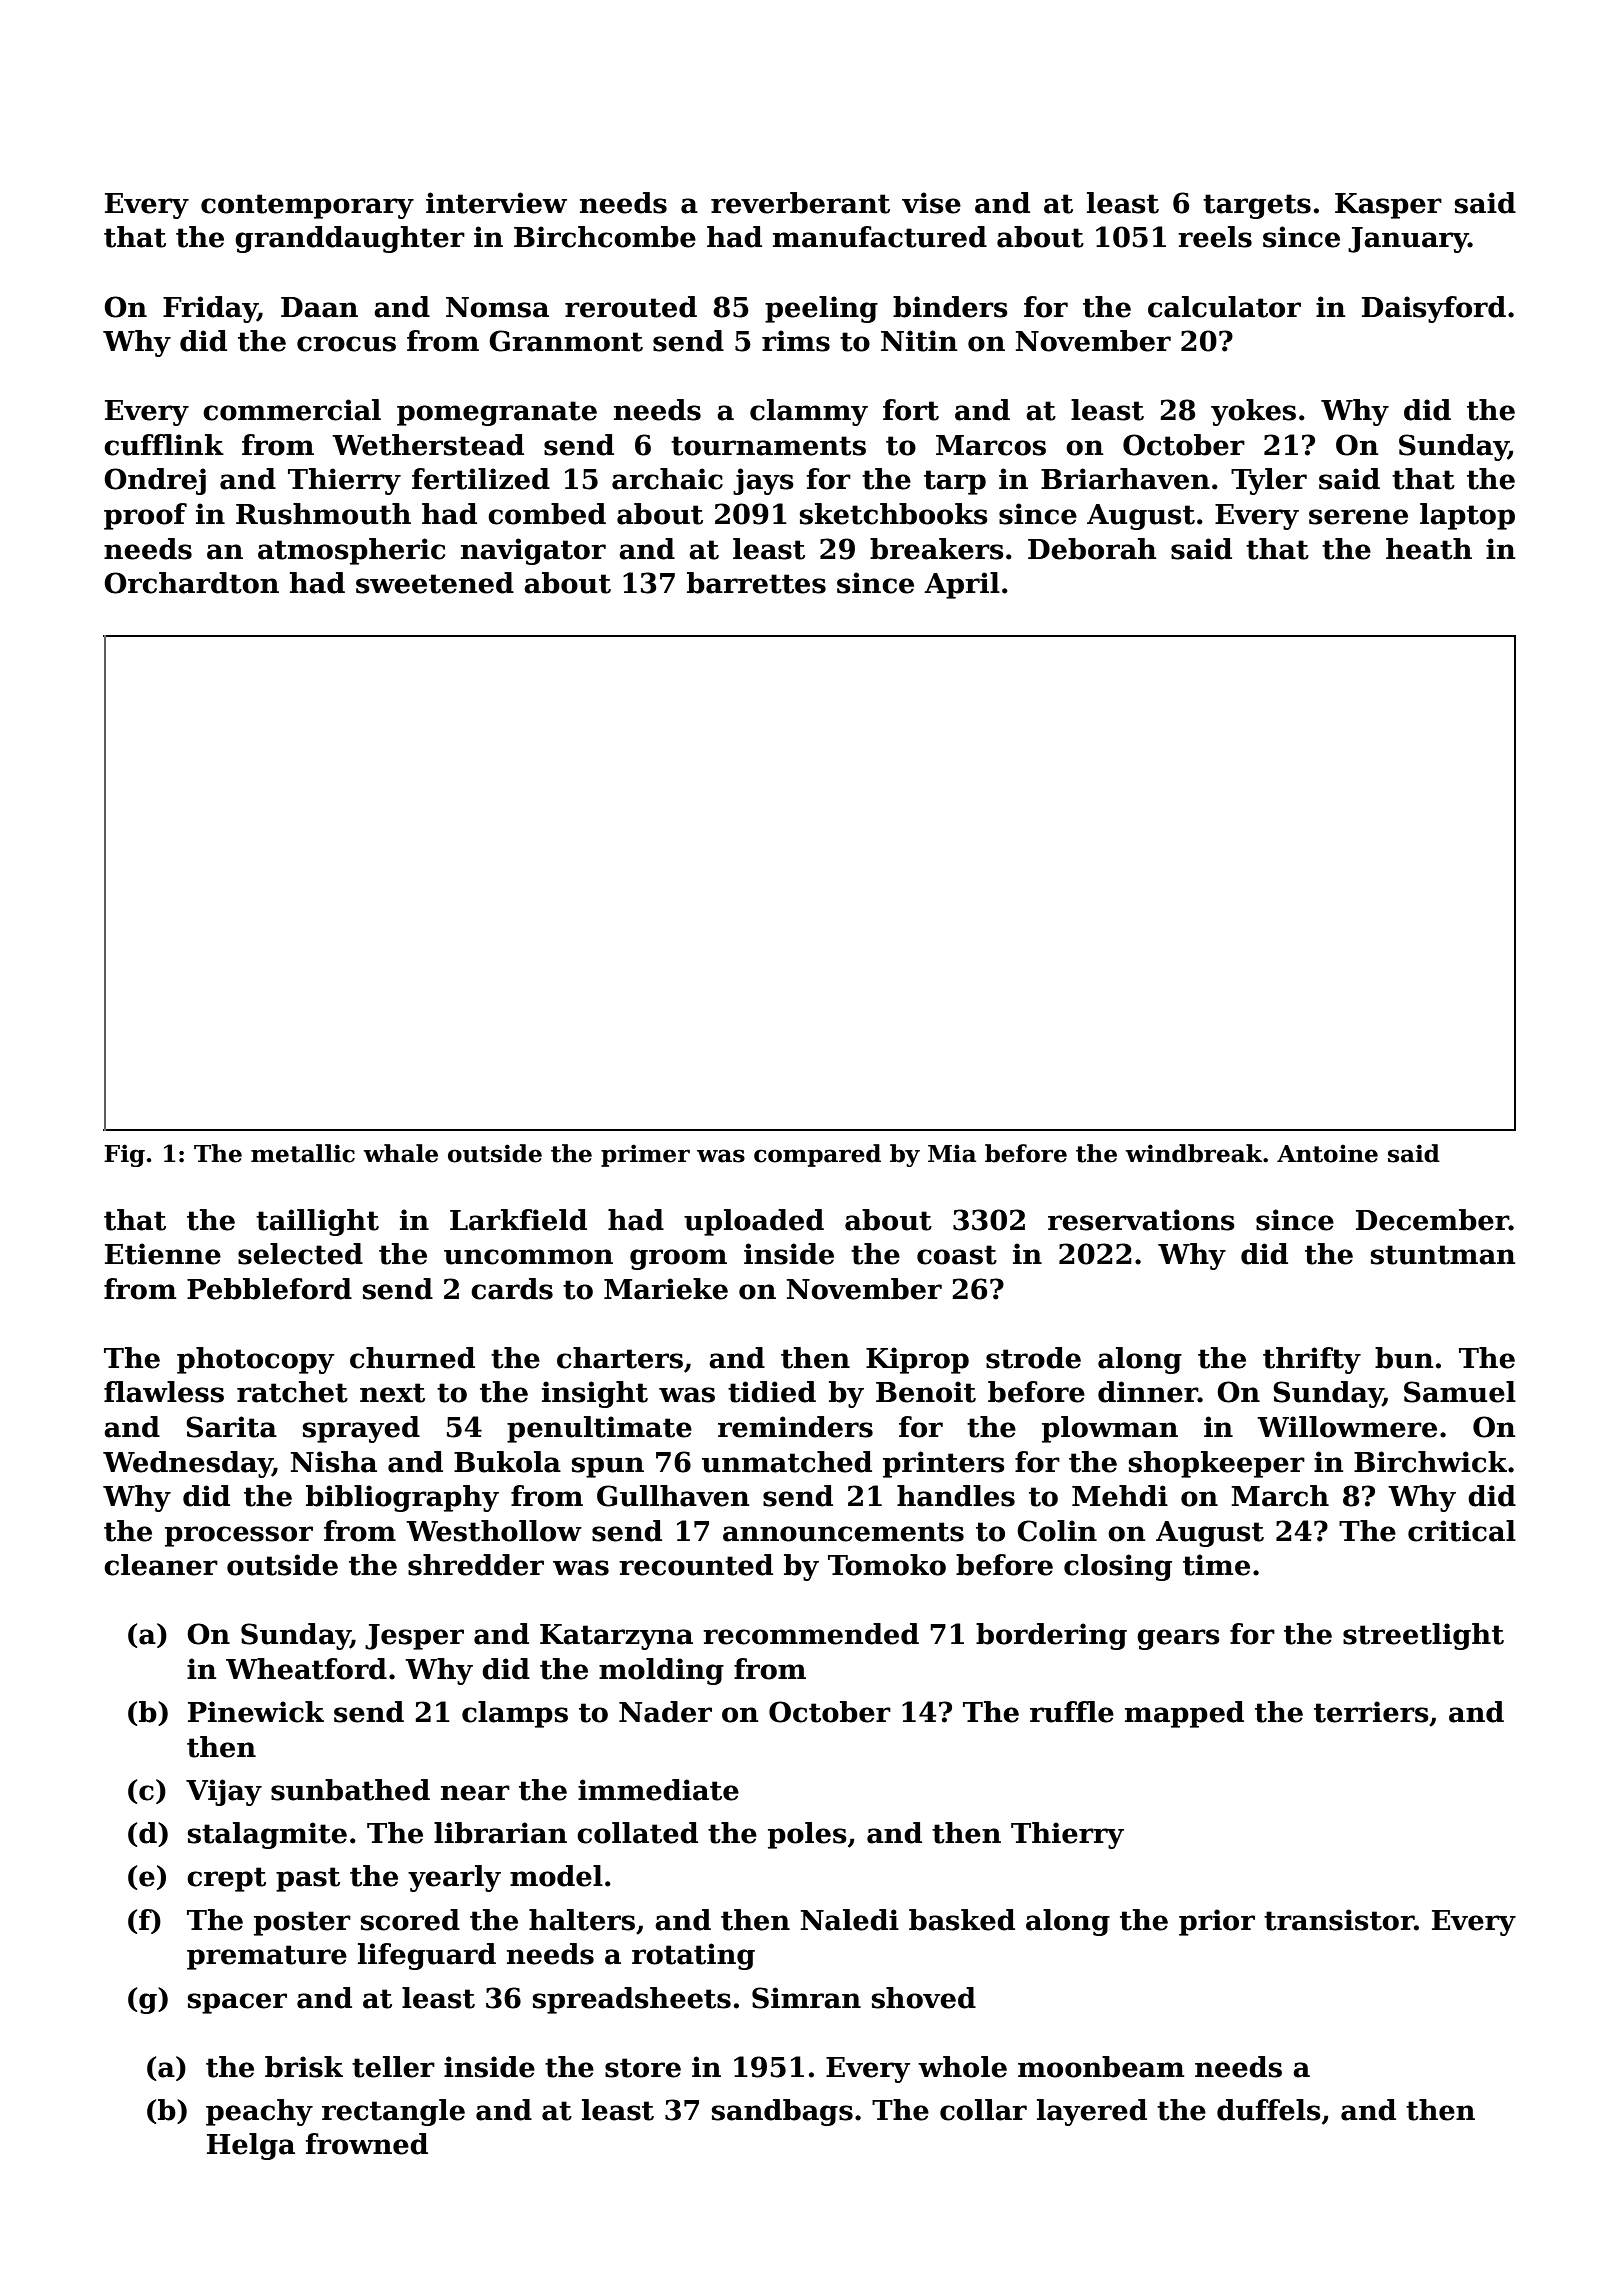 The height and width of the page is (2292, 1620). I want to click on Antoine, so click(1327, 1153).
